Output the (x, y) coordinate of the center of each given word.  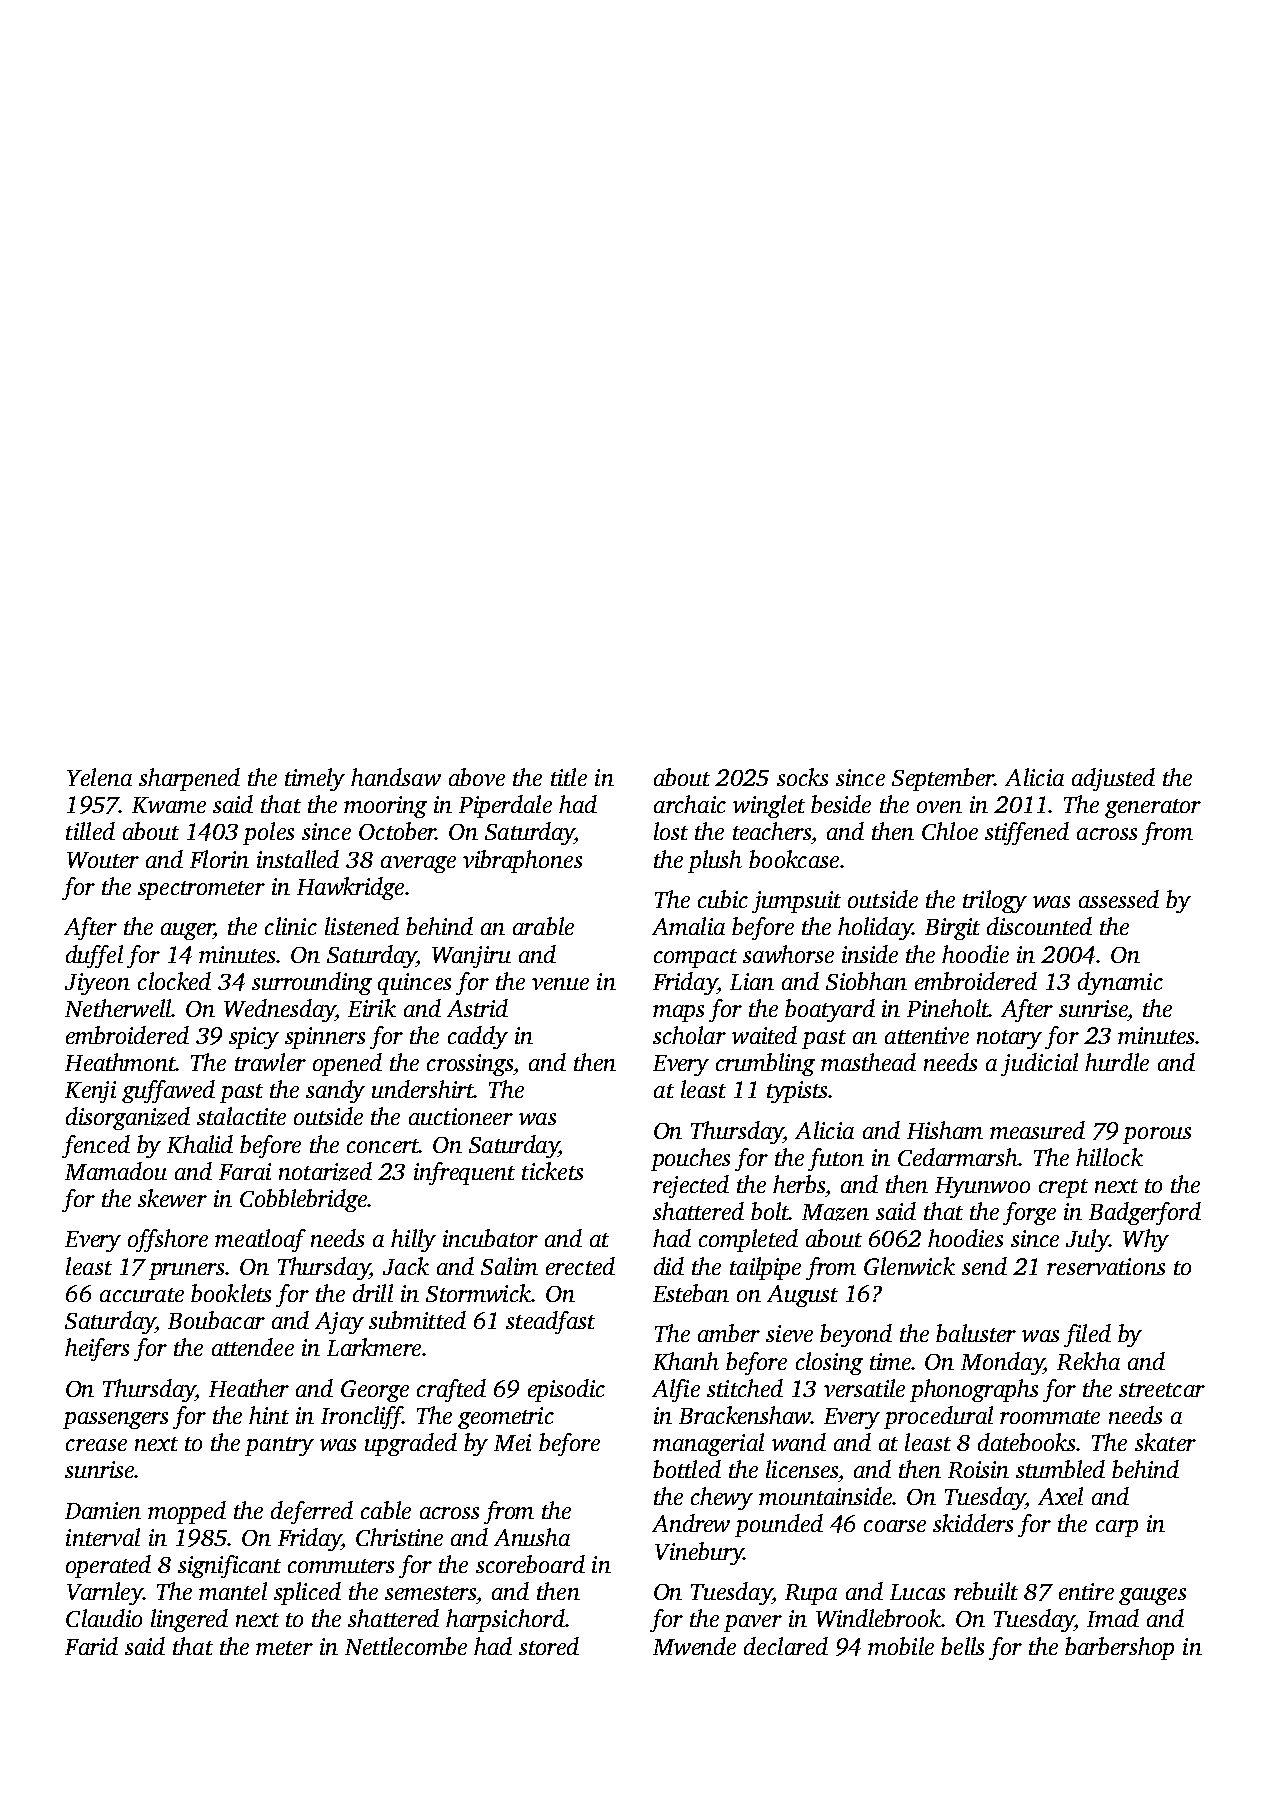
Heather (249, 1388)
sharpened (189, 779)
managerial (708, 1444)
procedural (938, 1417)
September (943, 779)
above (477, 777)
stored (549, 1646)
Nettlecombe (406, 1646)
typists (797, 1092)
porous (1157, 1135)
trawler (270, 1062)
